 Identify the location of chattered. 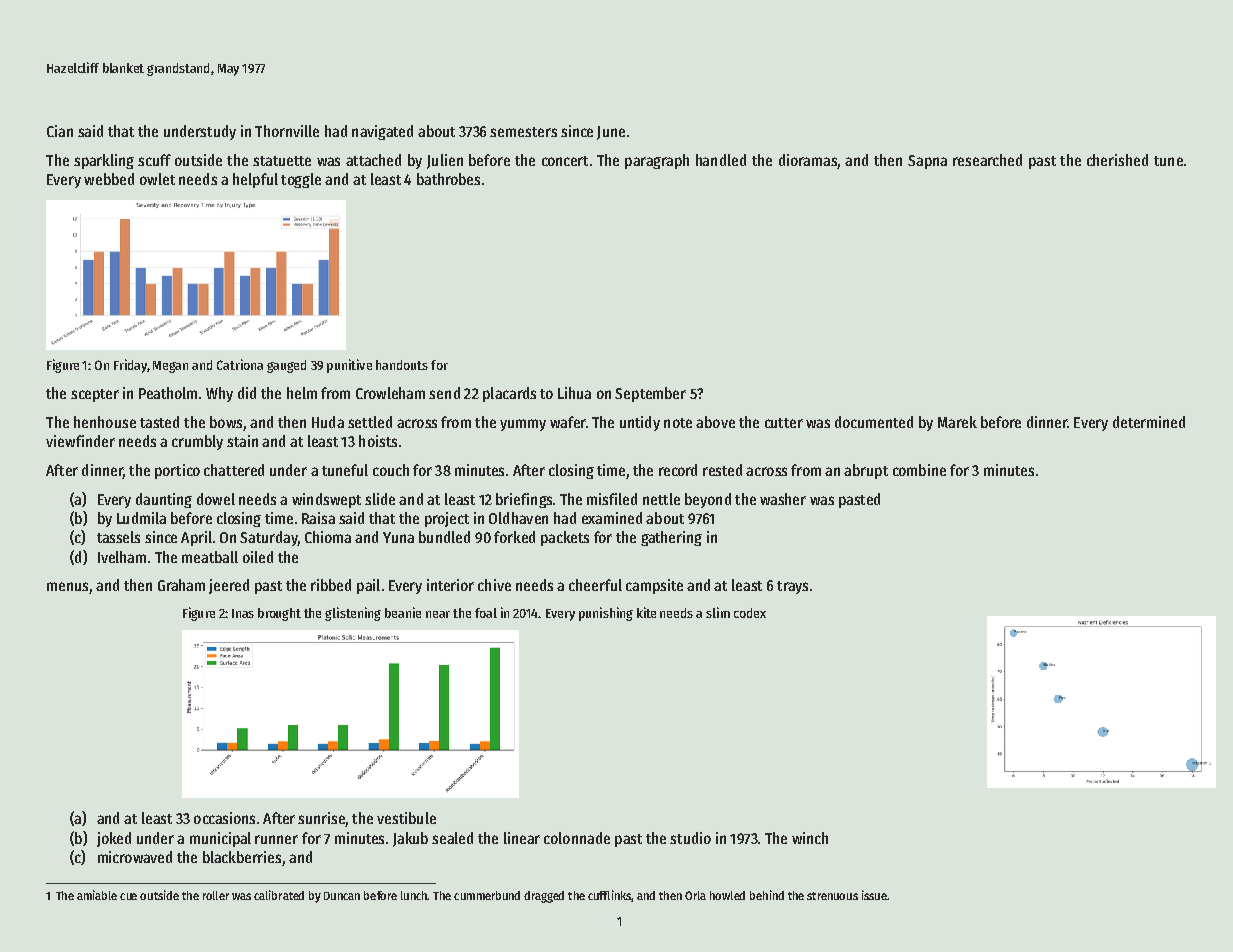
(234, 470).
